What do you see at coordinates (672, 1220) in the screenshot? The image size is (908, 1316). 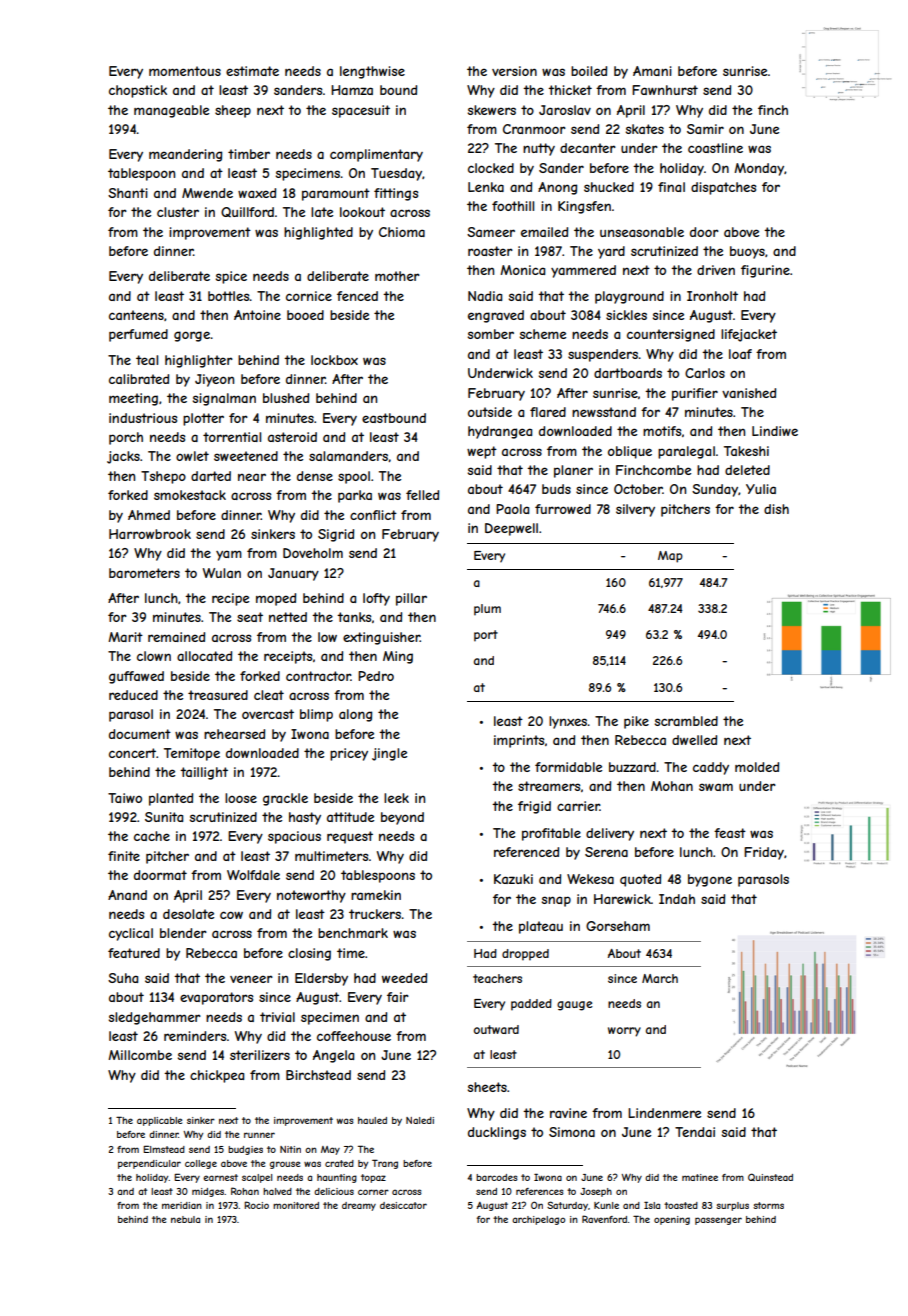 I see `opening` at bounding box center [672, 1220].
